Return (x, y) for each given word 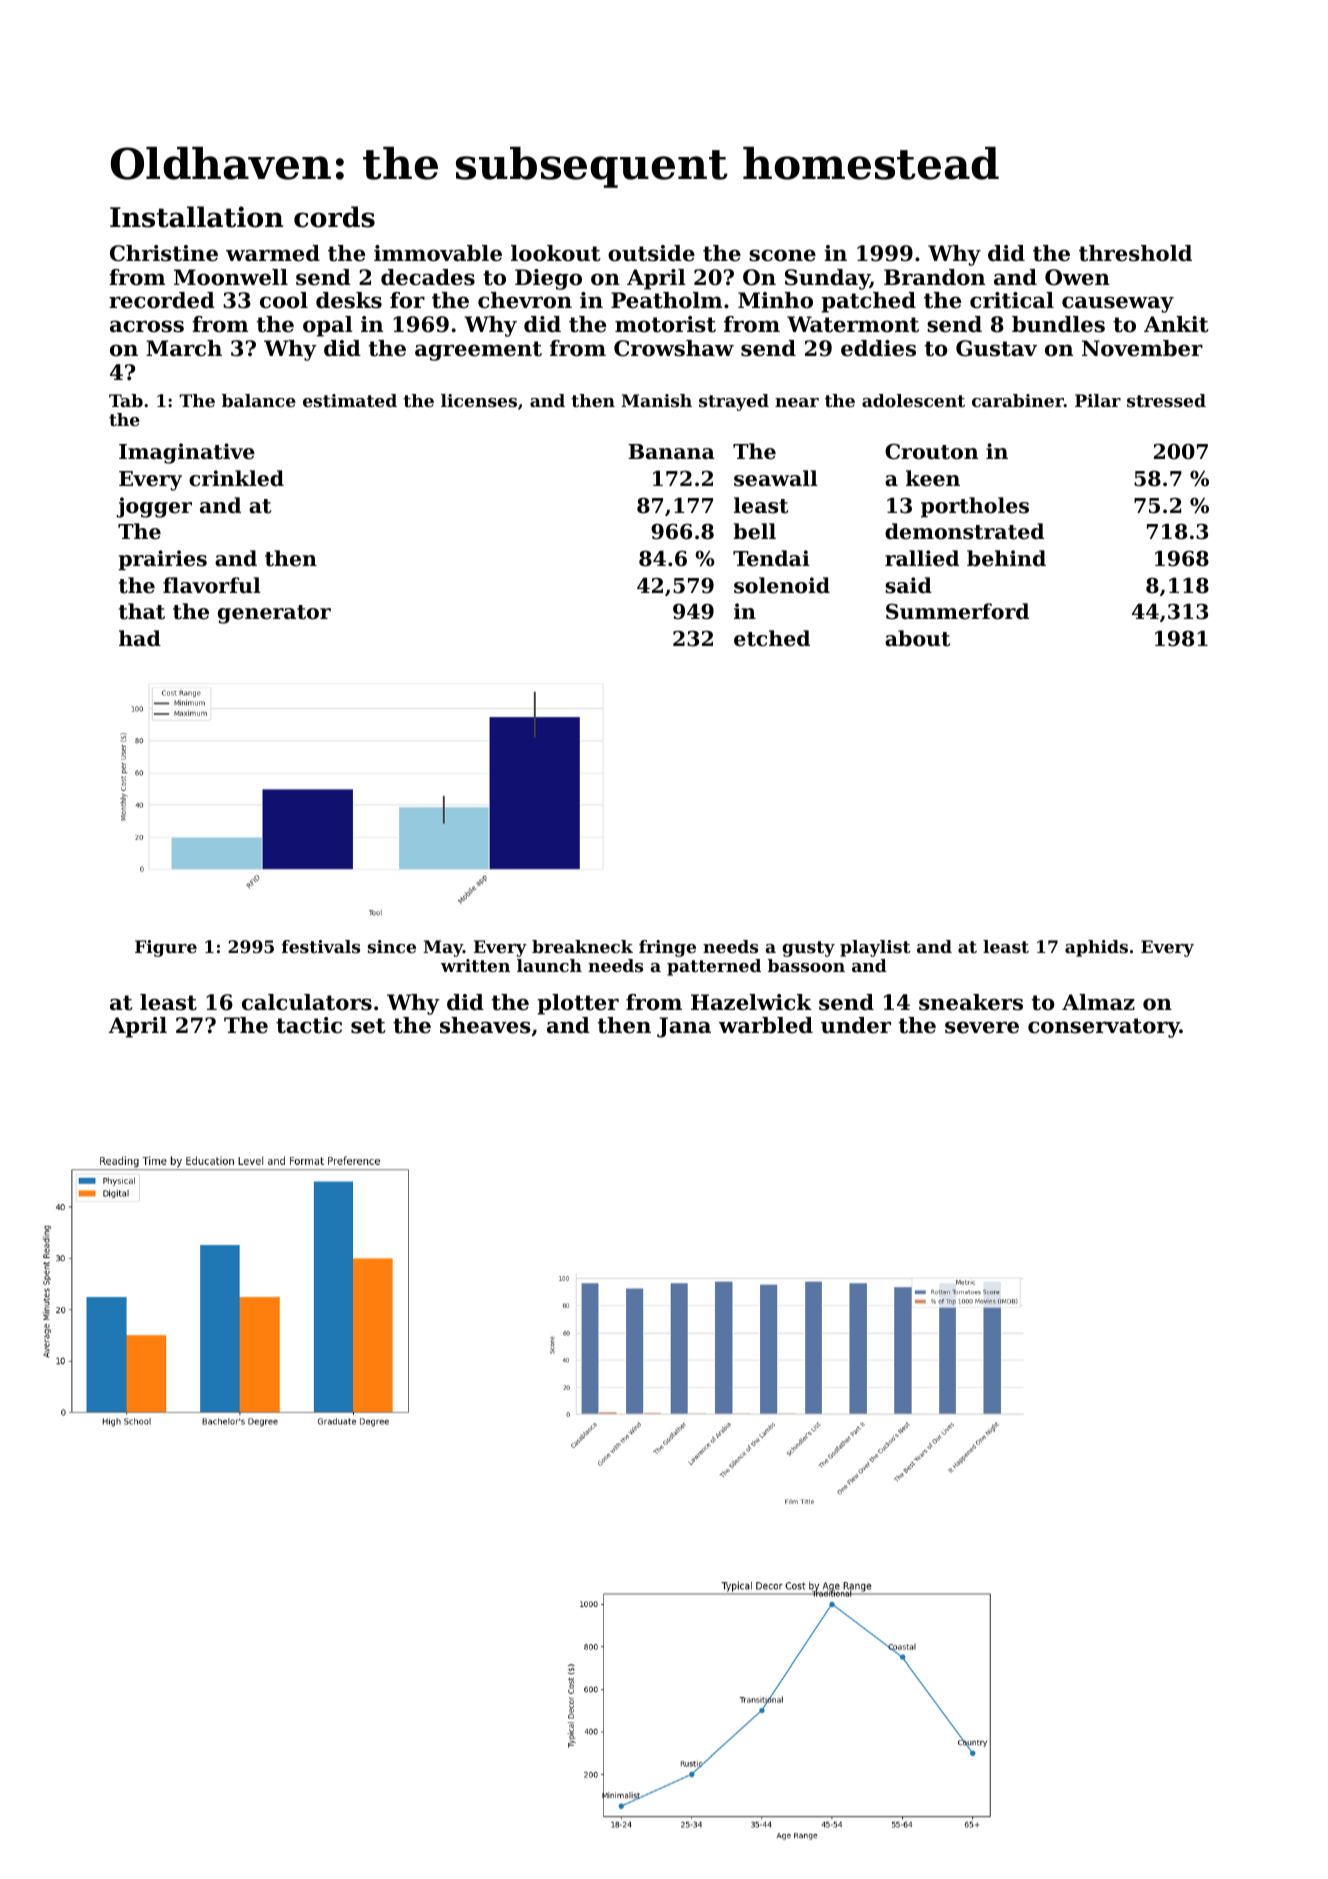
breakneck (582, 946)
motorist (665, 324)
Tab (126, 400)
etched (772, 638)
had (140, 638)
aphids (1096, 948)
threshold (1135, 253)
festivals (321, 946)
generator (274, 614)
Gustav (996, 348)
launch (549, 965)
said (908, 585)
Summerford (957, 611)
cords (334, 217)
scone (782, 255)
